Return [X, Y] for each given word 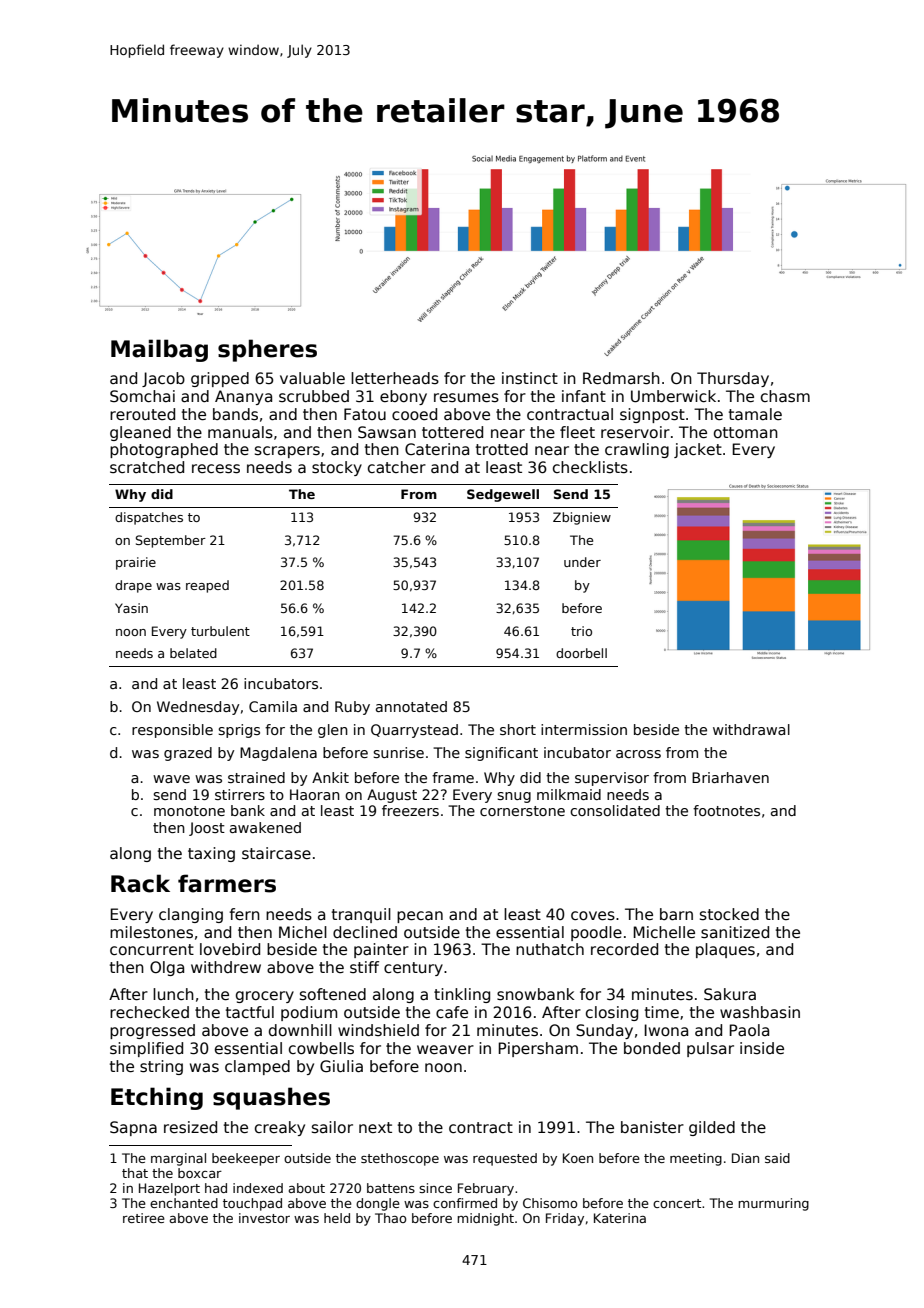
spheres [267, 350]
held [337, 1218]
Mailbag [159, 350]
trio [581, 631]
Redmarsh [621, 378]
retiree [144, 1218]
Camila [273, 706]
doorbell [581, 653]
